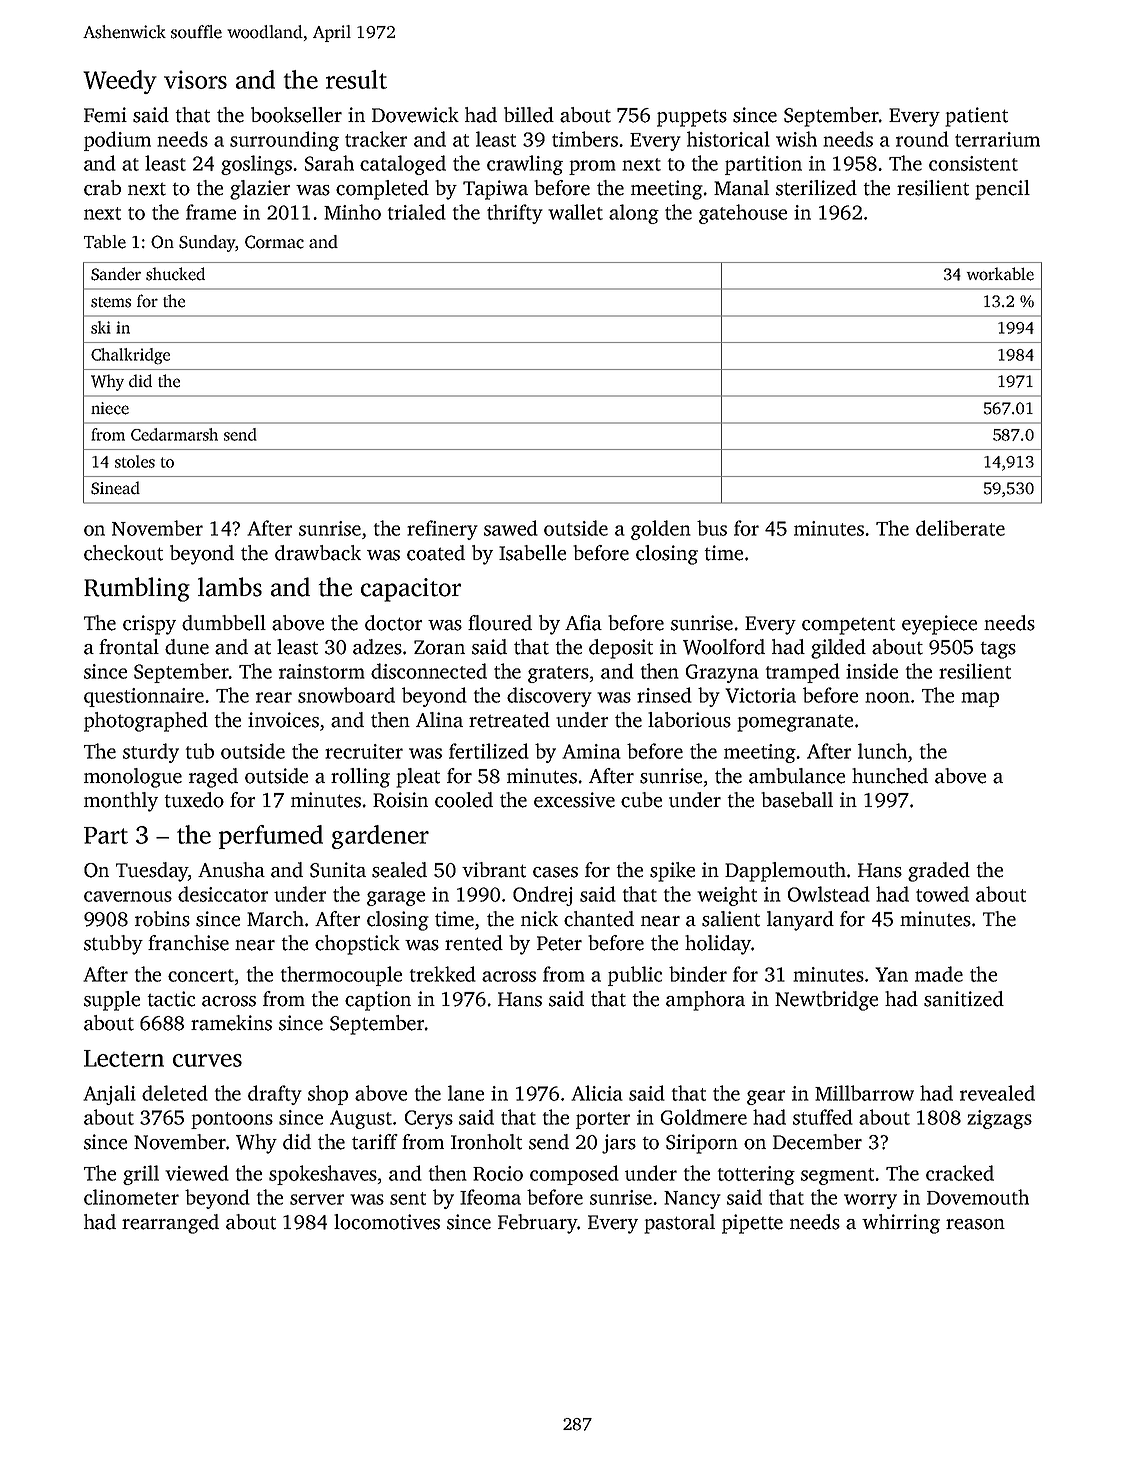 The width and height of the image is (1125, 1457). I want to click on caption, so click(378, 1001).
